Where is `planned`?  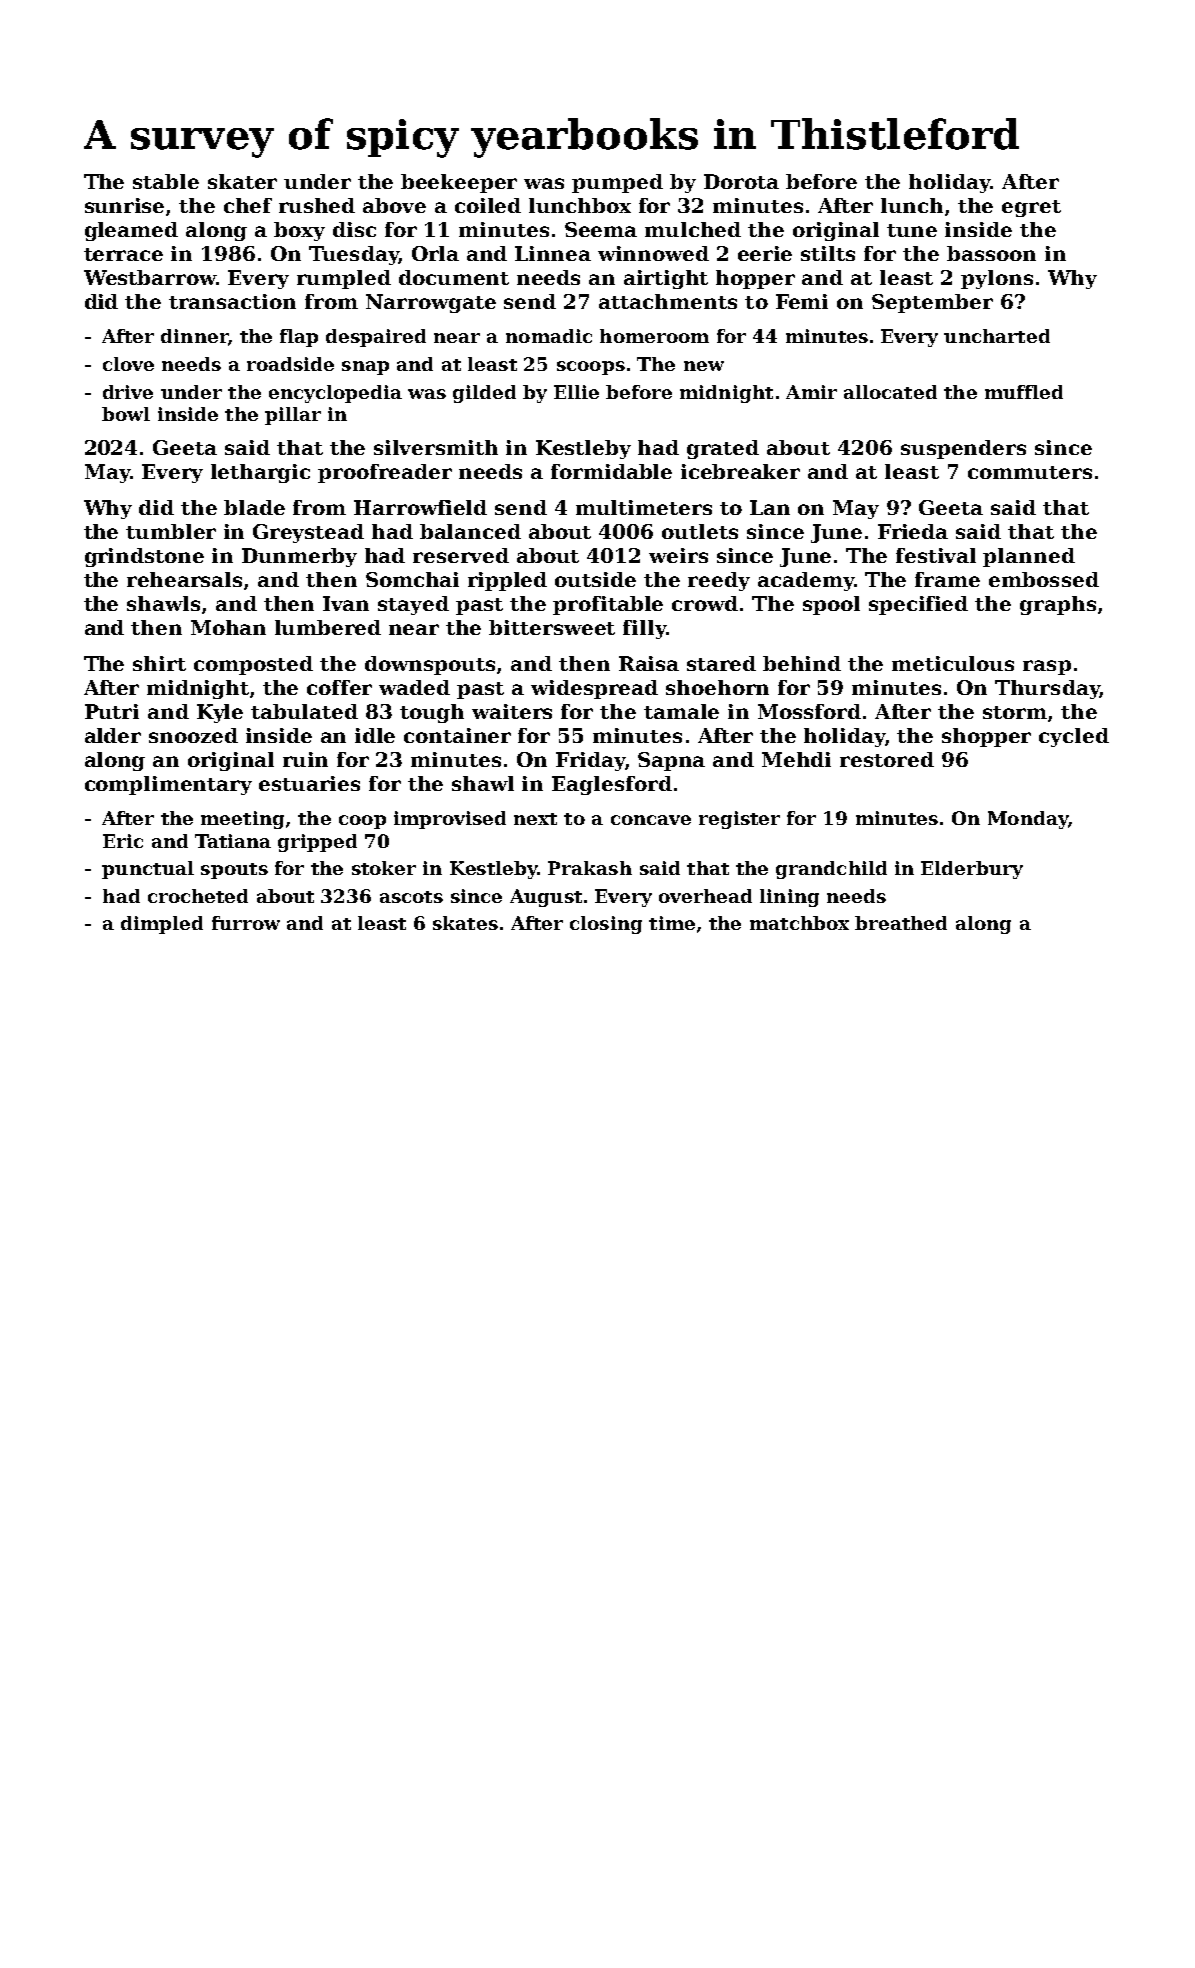 planned is located at coordinates (1029, 557).
